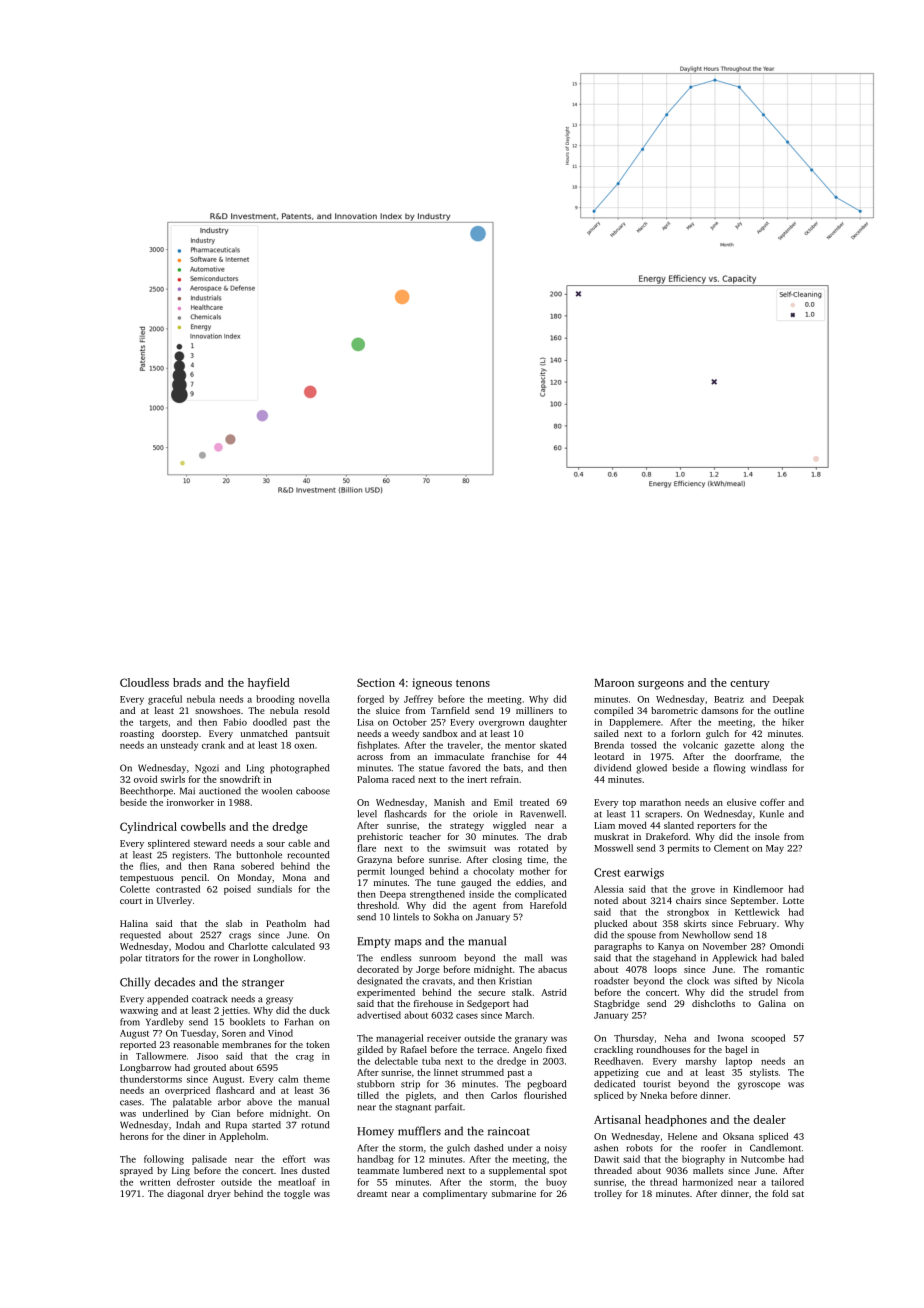 The height and width of the screenshot is (1308, 924). I want to click on Cloudless, so click(144, 682).
